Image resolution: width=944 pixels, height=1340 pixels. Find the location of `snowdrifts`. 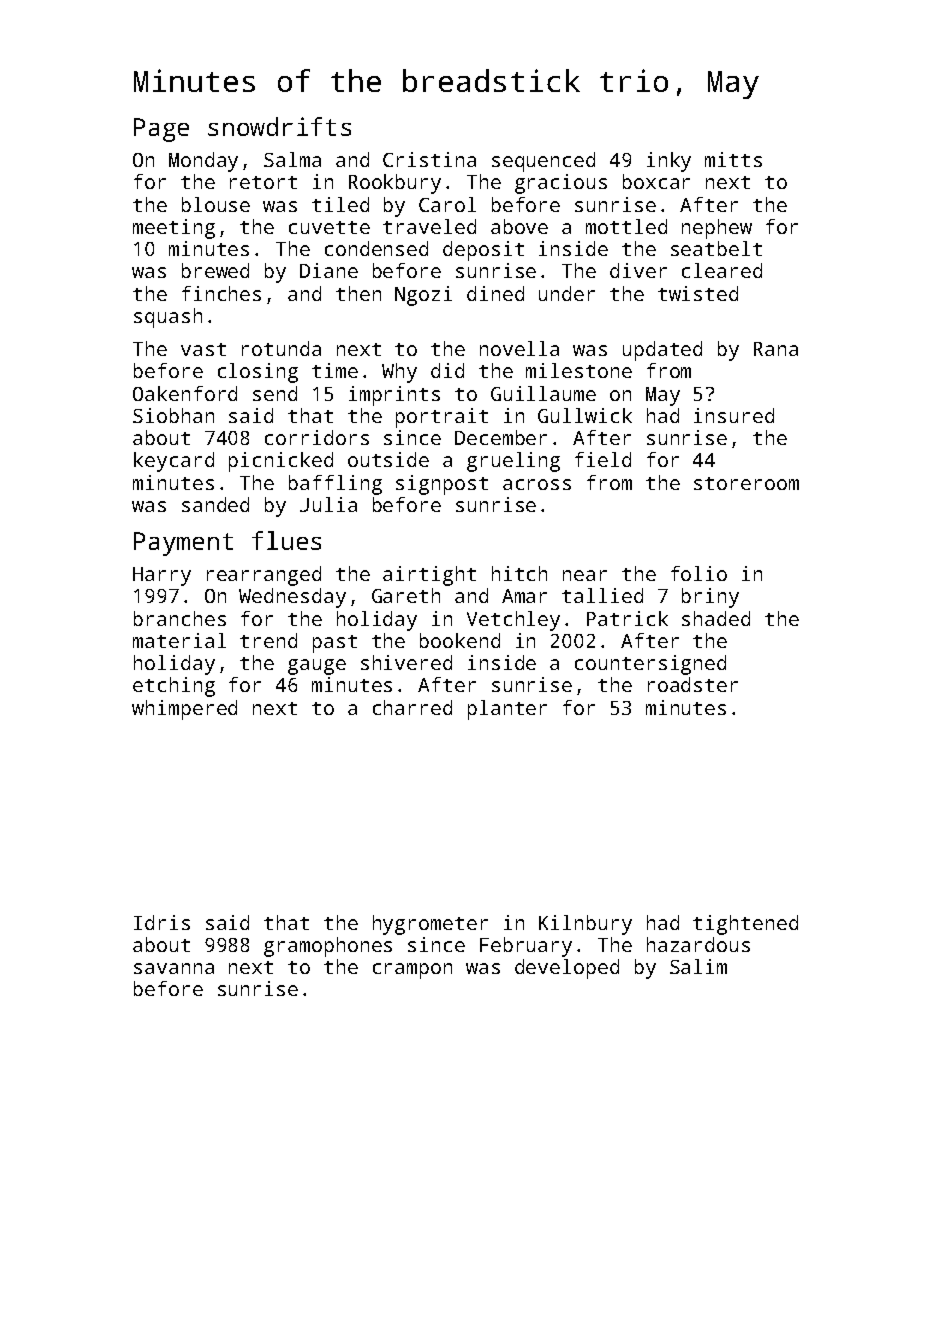

snowdrifts is located at coordinates (279, 126).
